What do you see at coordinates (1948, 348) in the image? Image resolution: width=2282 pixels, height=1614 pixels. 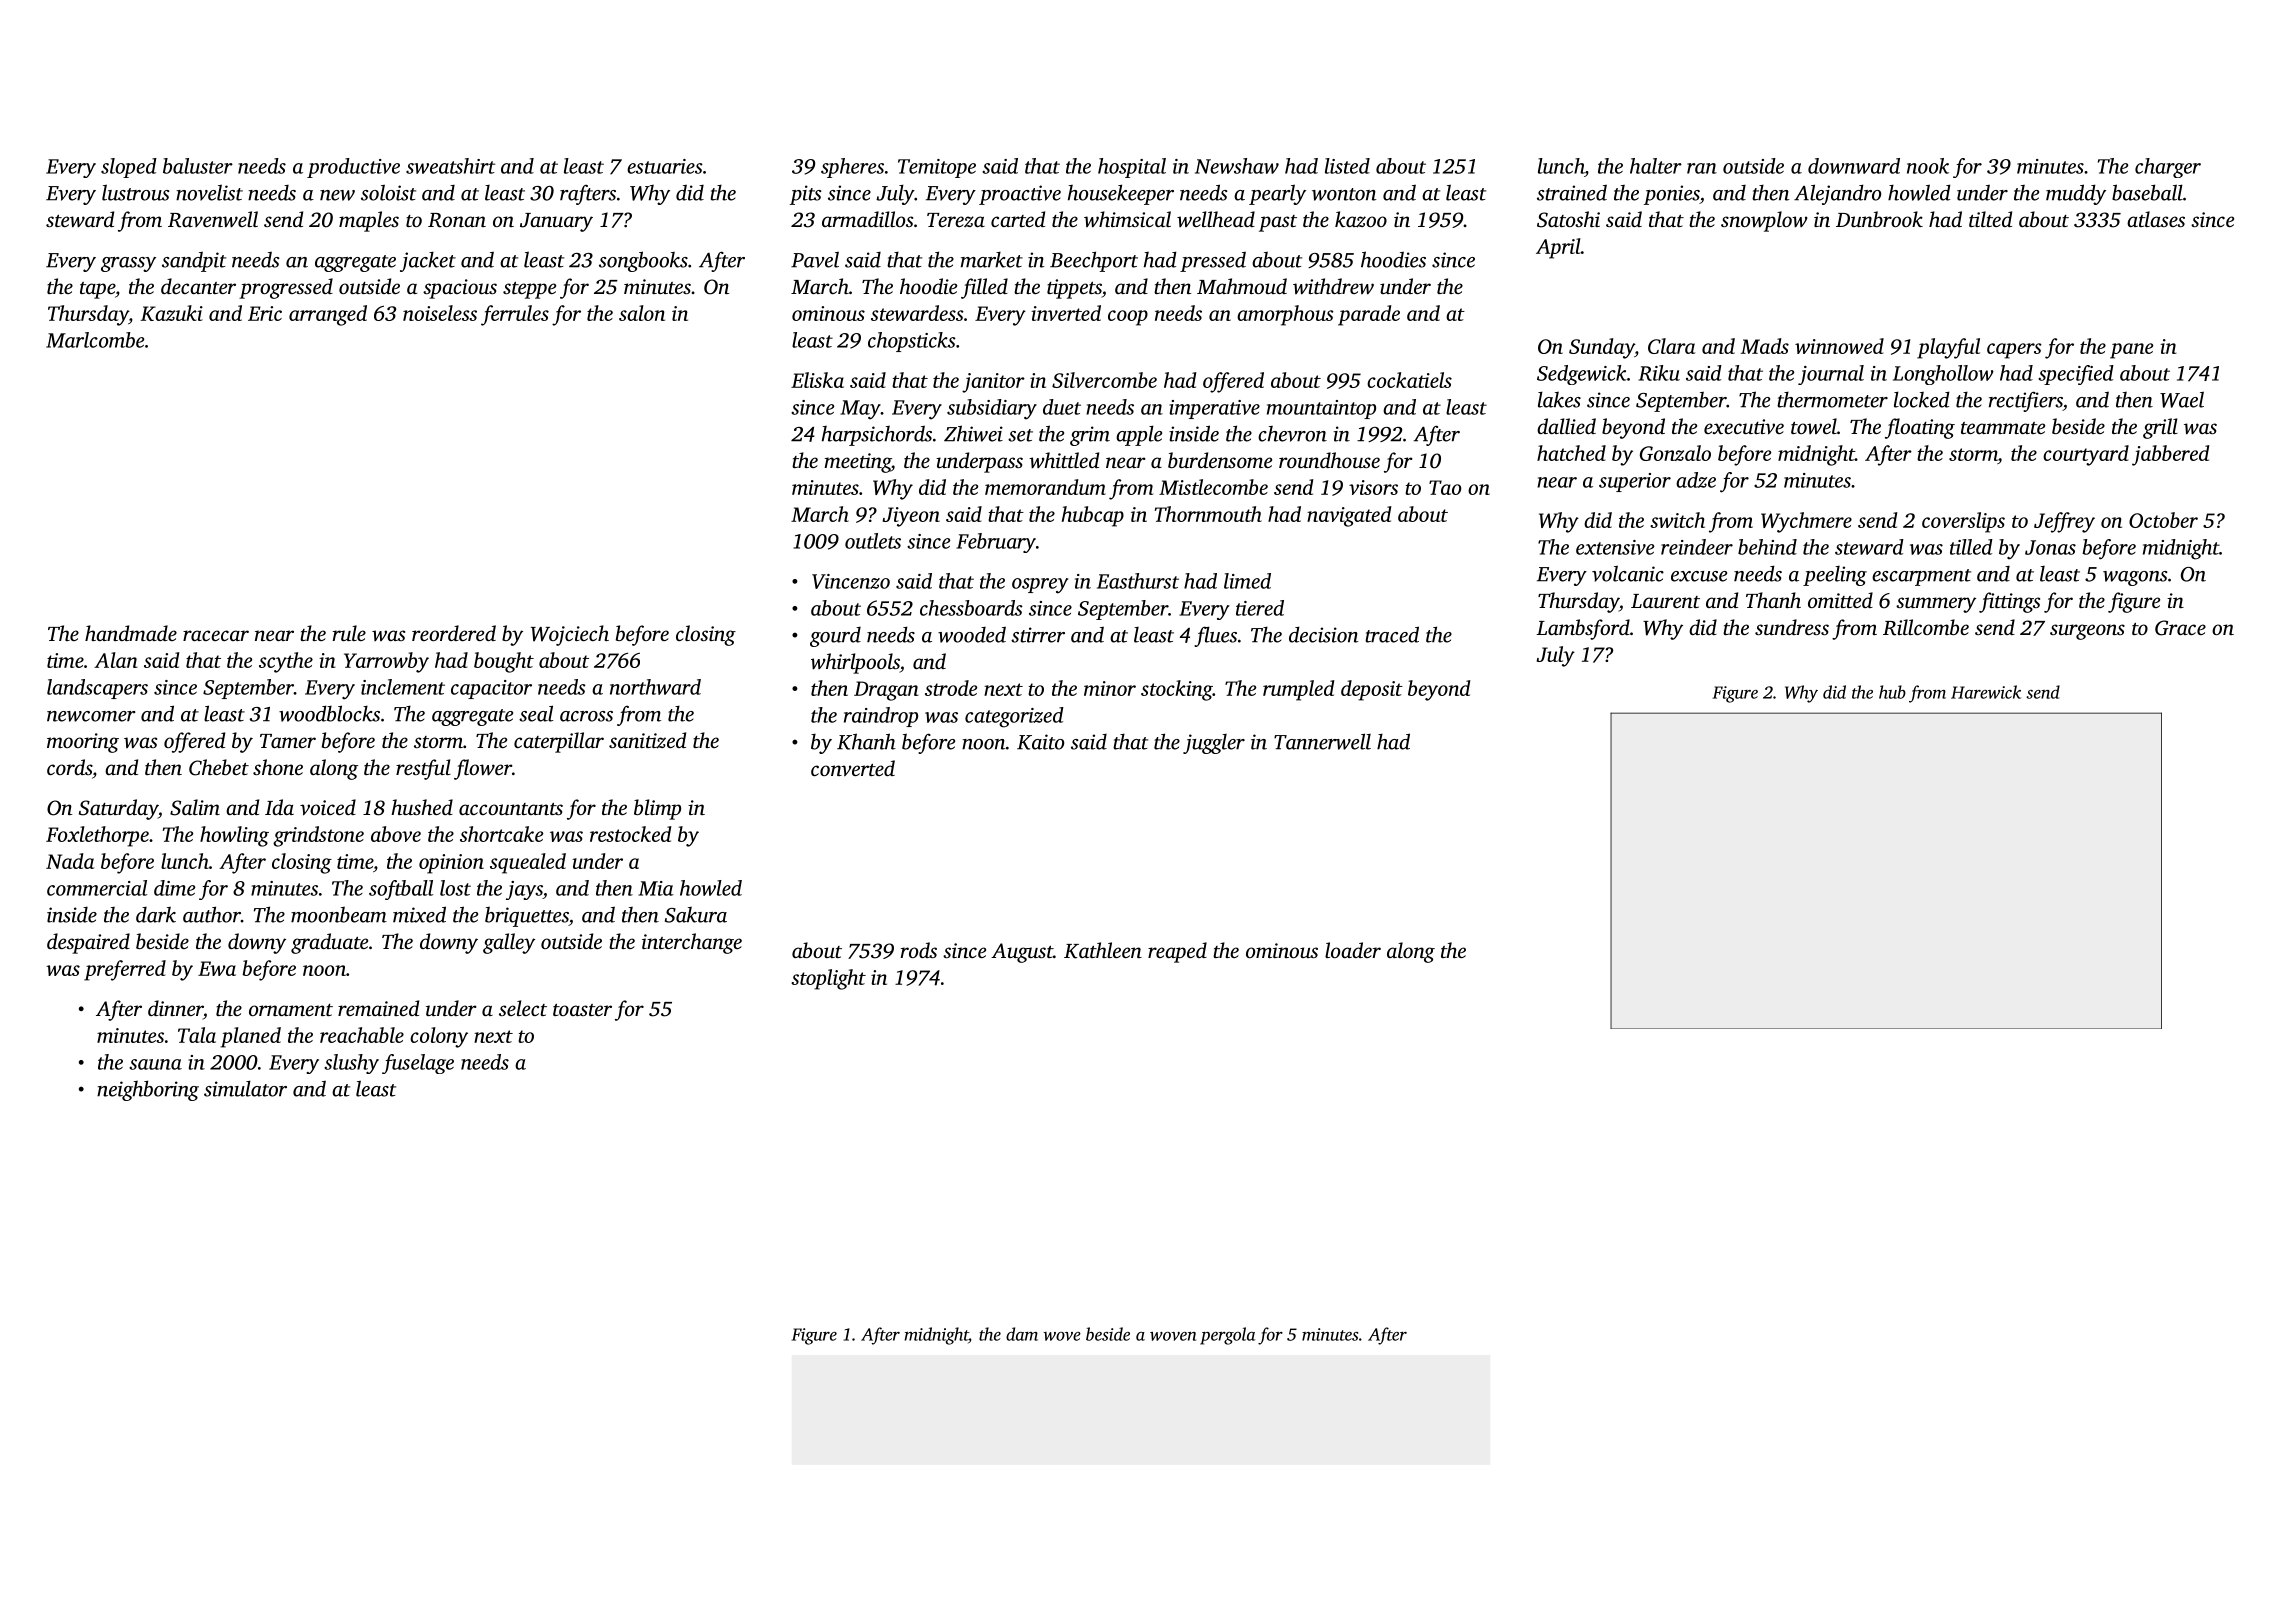 I see `playful` at bounding box center [1948, 348].
